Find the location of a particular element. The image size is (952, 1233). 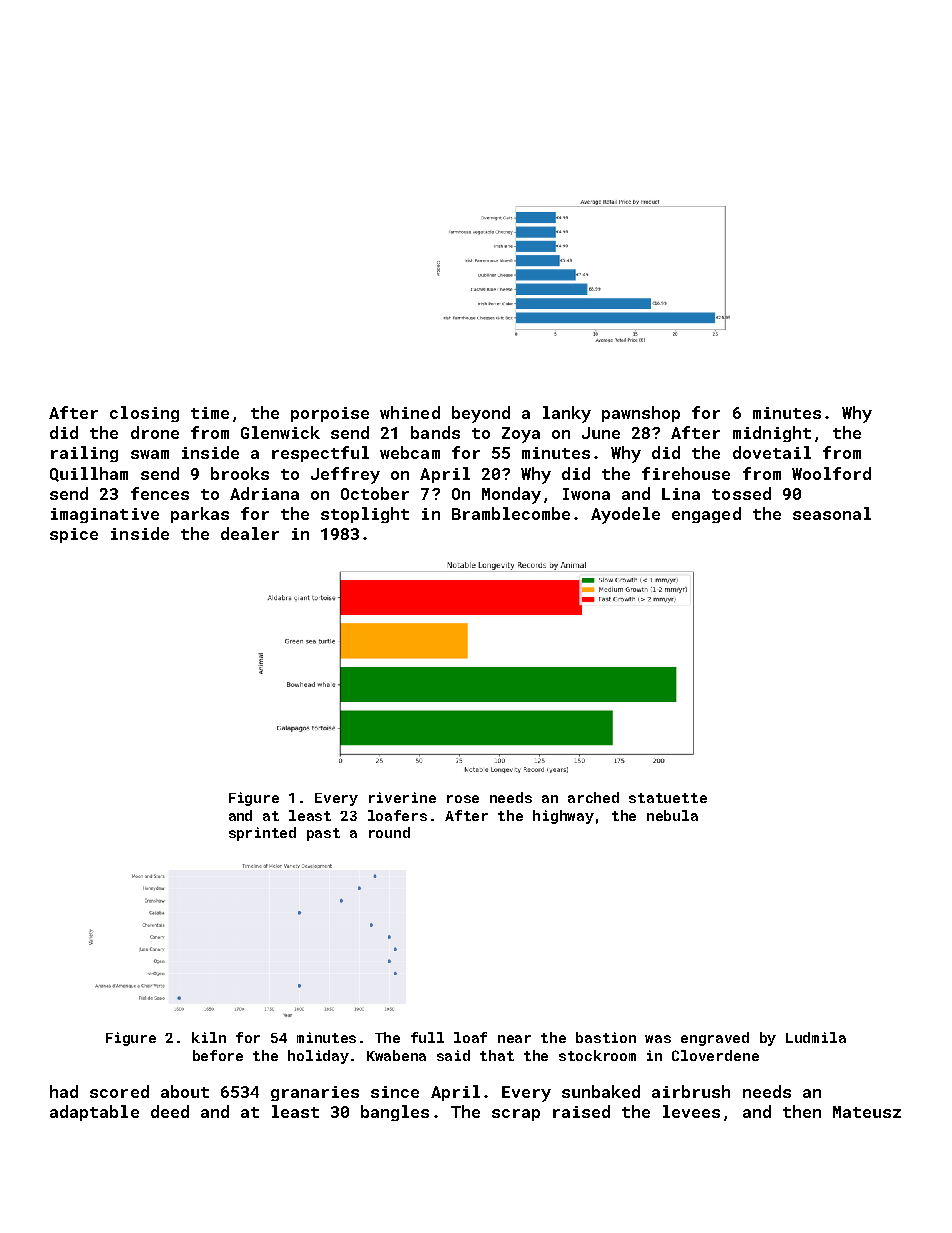

Quillham is located at coordinates (89, 474).
